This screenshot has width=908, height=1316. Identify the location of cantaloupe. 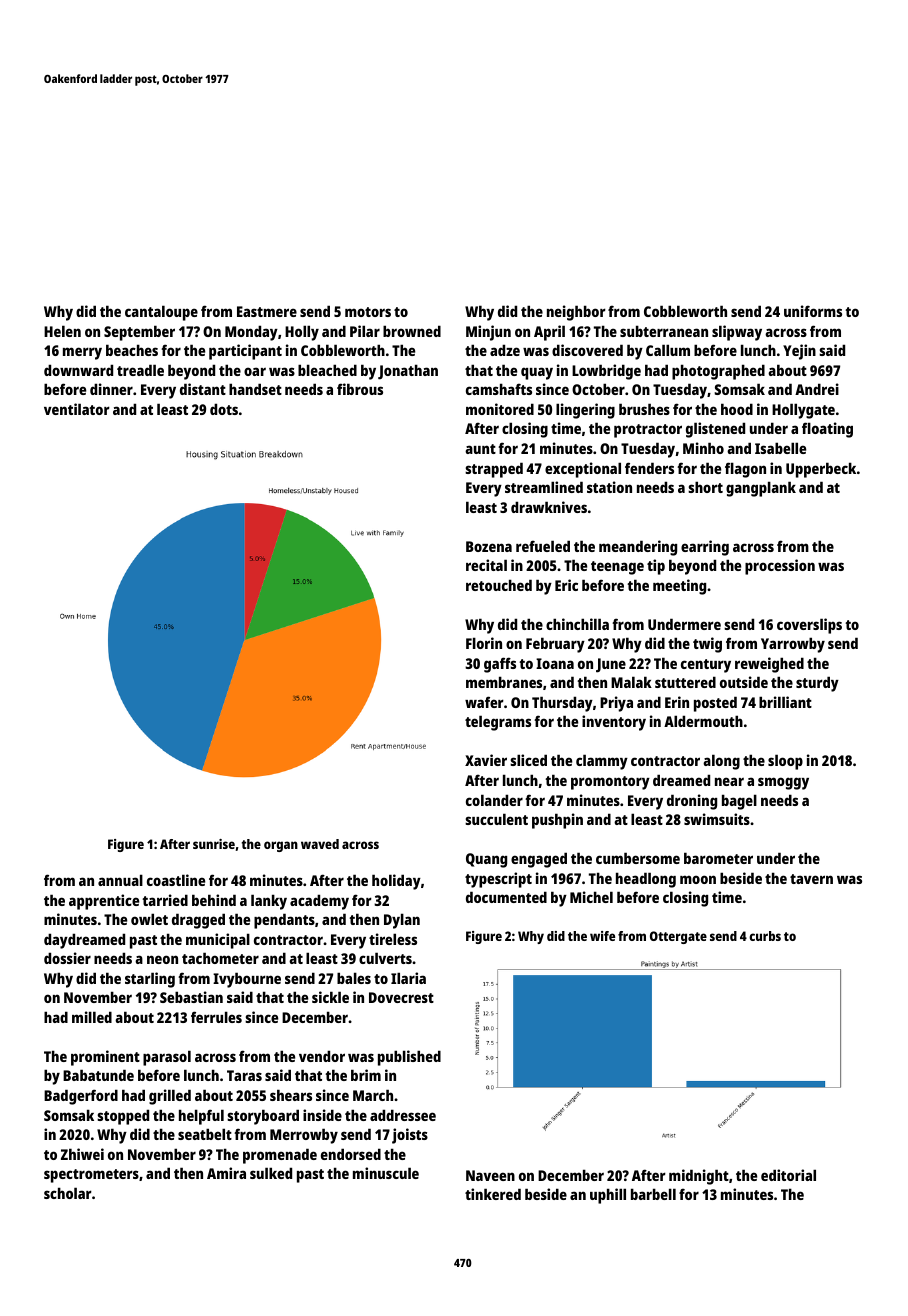
(161, 313).
